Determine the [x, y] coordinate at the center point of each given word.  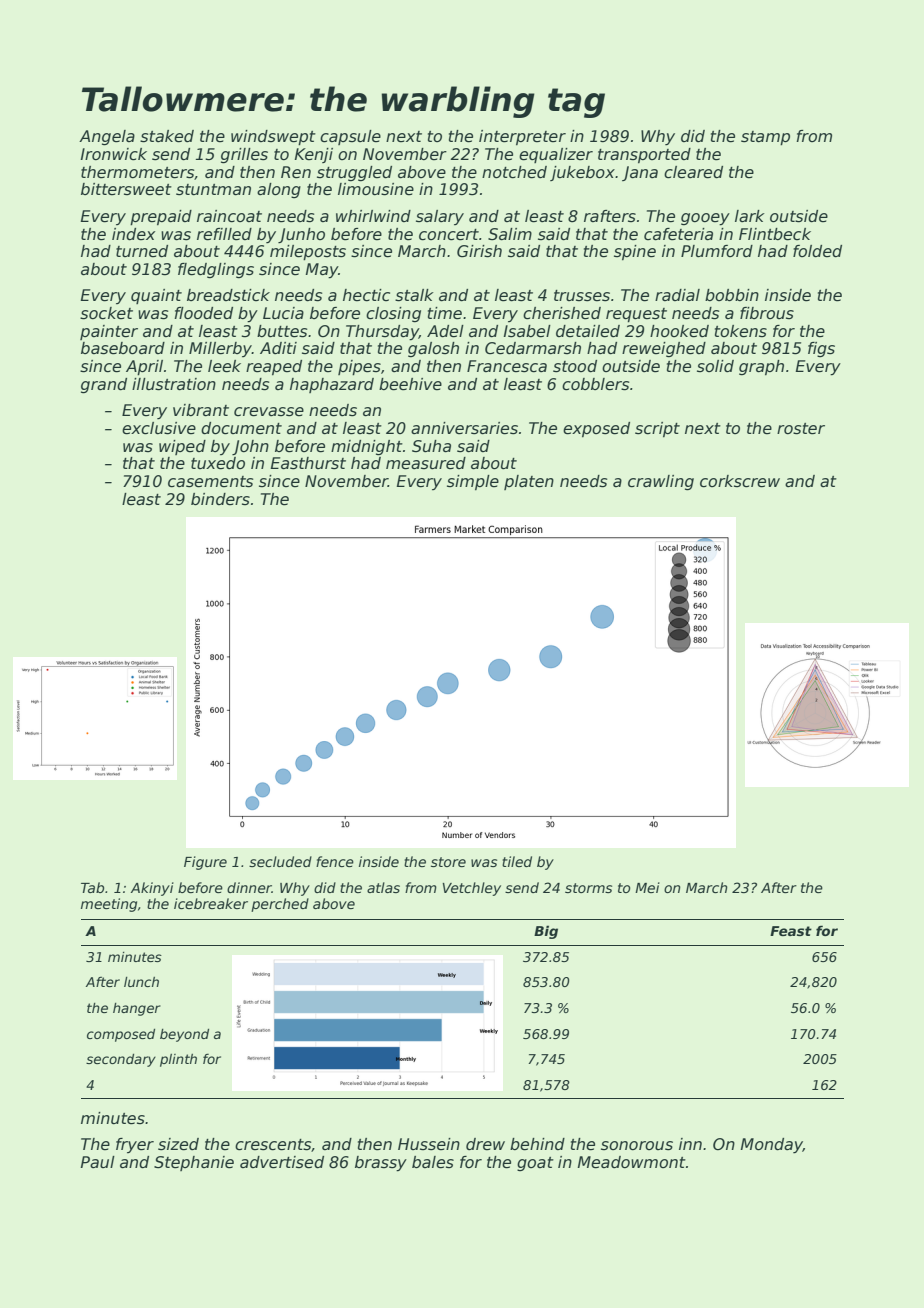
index [133, 234]
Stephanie [194, 1163]
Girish [479, 251]
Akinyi [152, 889]
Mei [647, 887]
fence [335, 861]
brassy [381, 1164]
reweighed [664, 349]
